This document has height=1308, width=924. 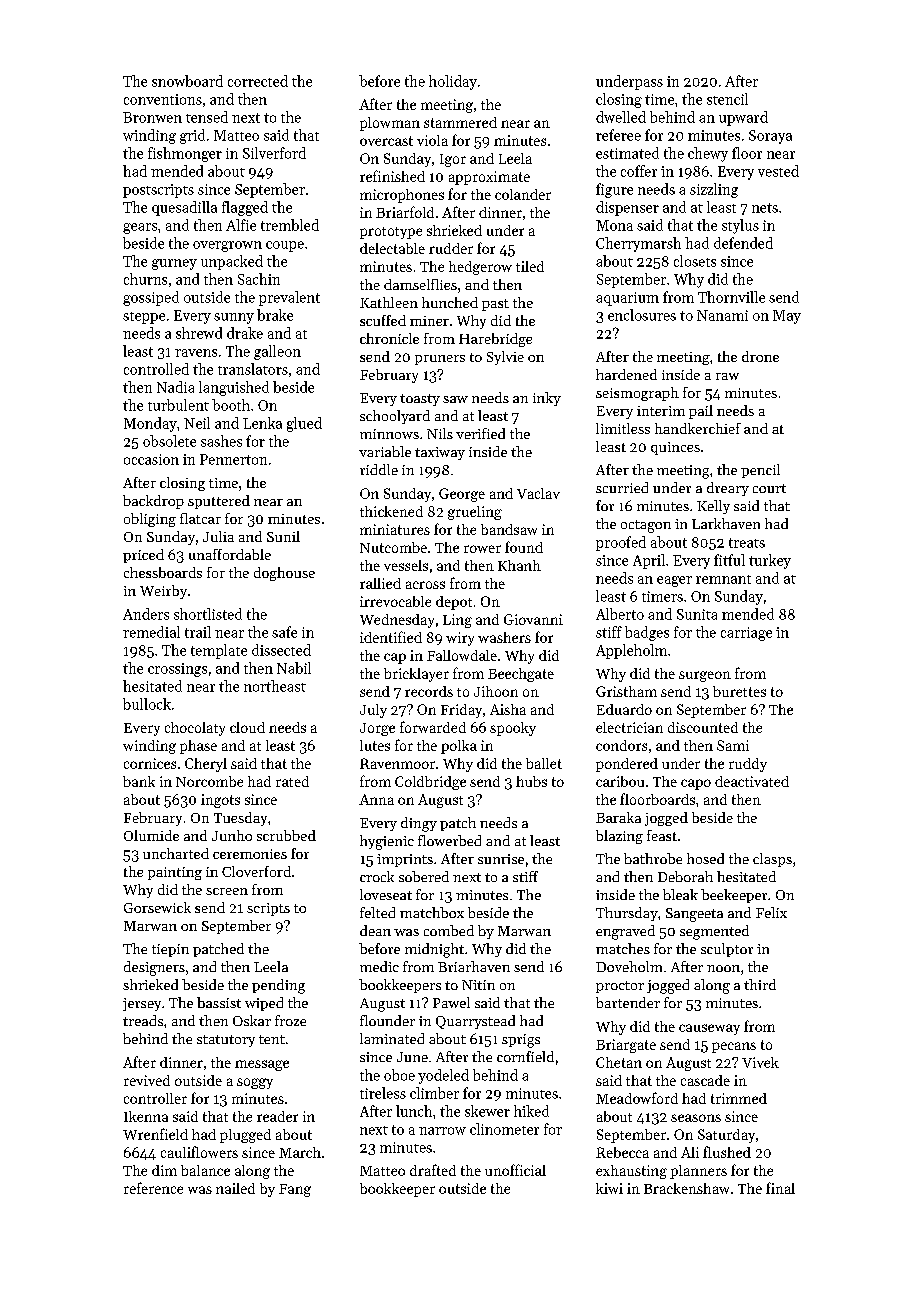 What do you see at coordinates (739, 691) in the document?
I see `burettes` at bounding box center [739, 691].
